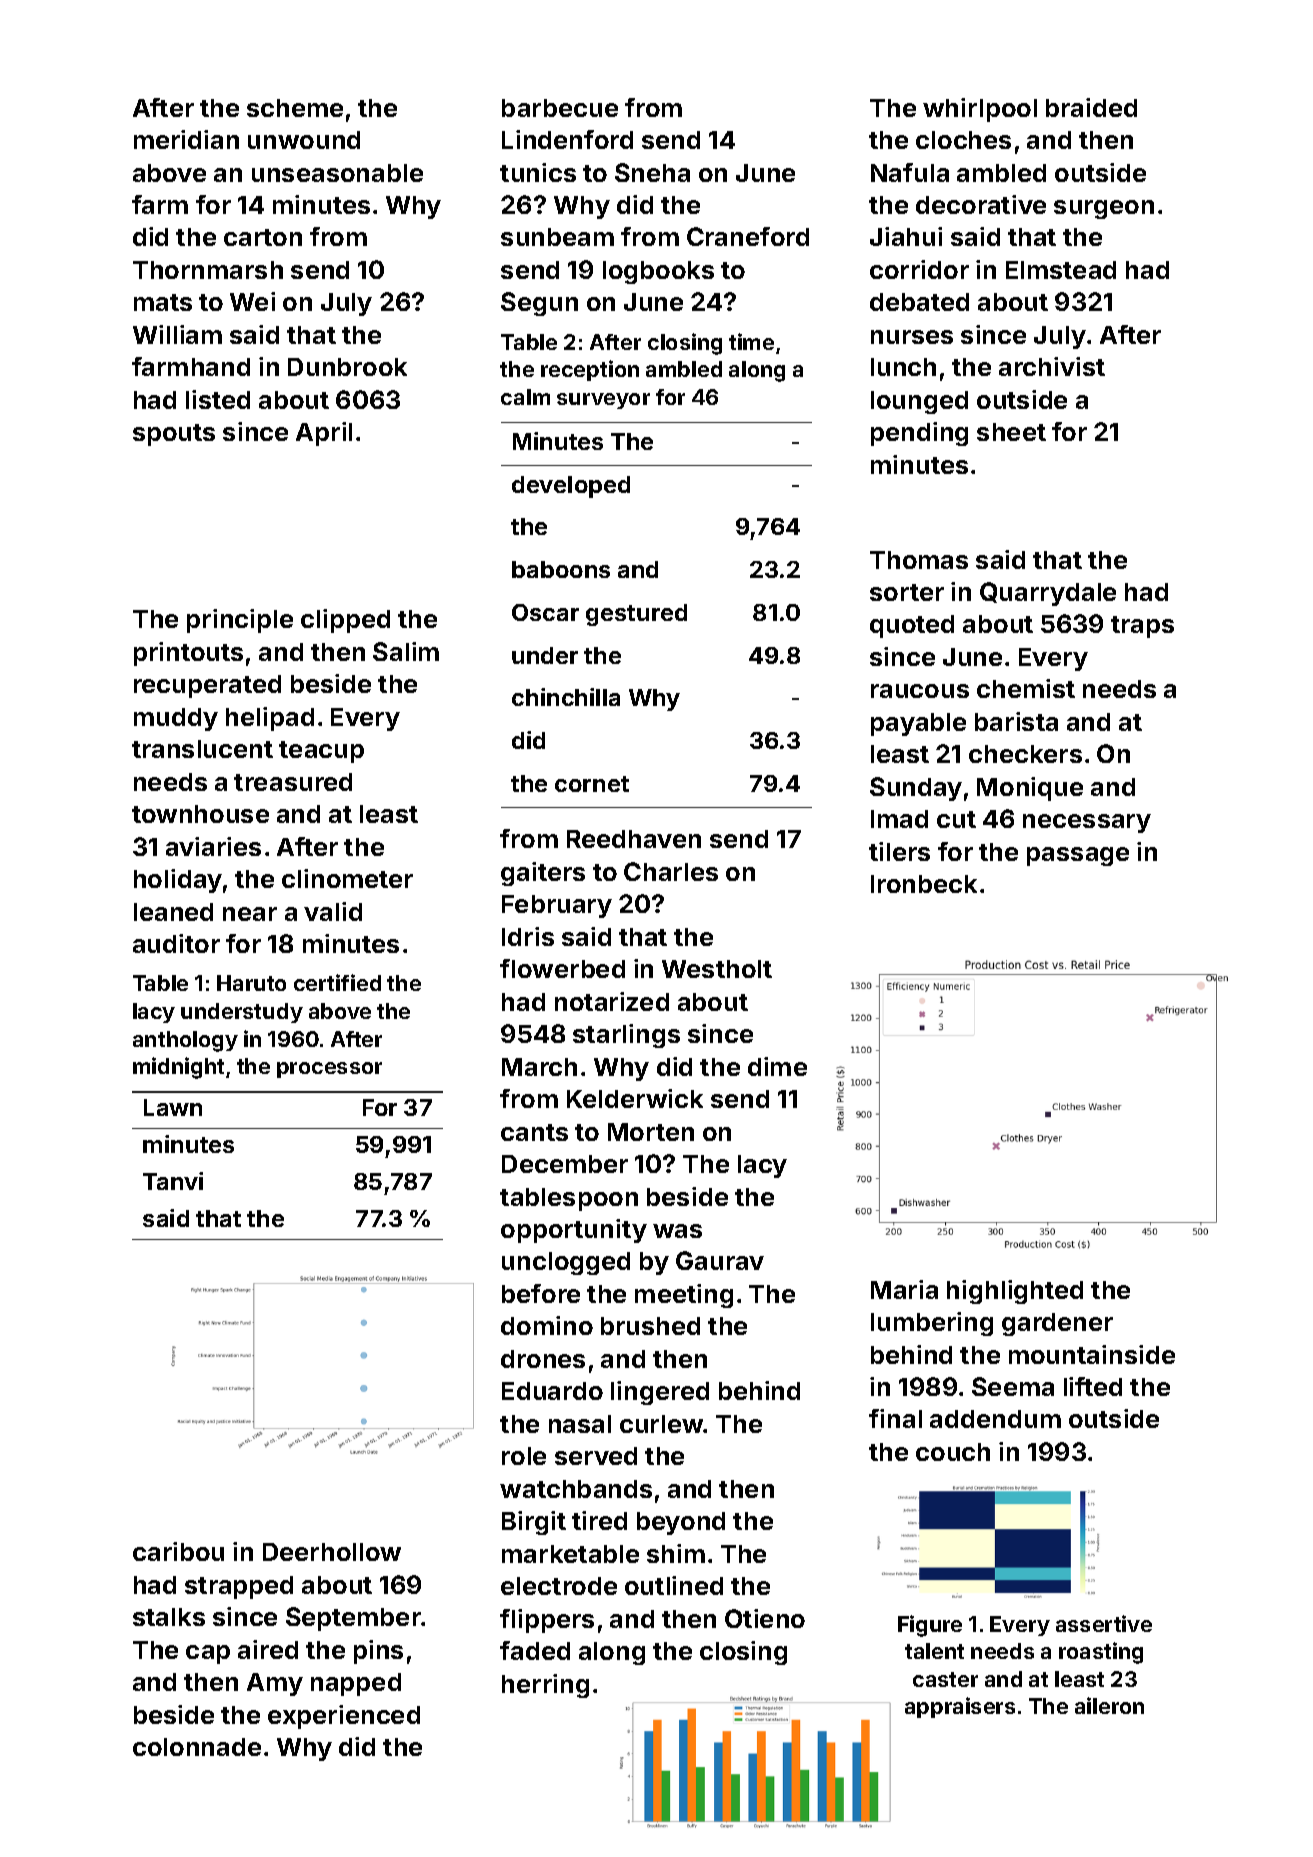 The height and width of the screenshot is (1857, 1313). I want to click on Quarrydale, so click(1048, 594).
